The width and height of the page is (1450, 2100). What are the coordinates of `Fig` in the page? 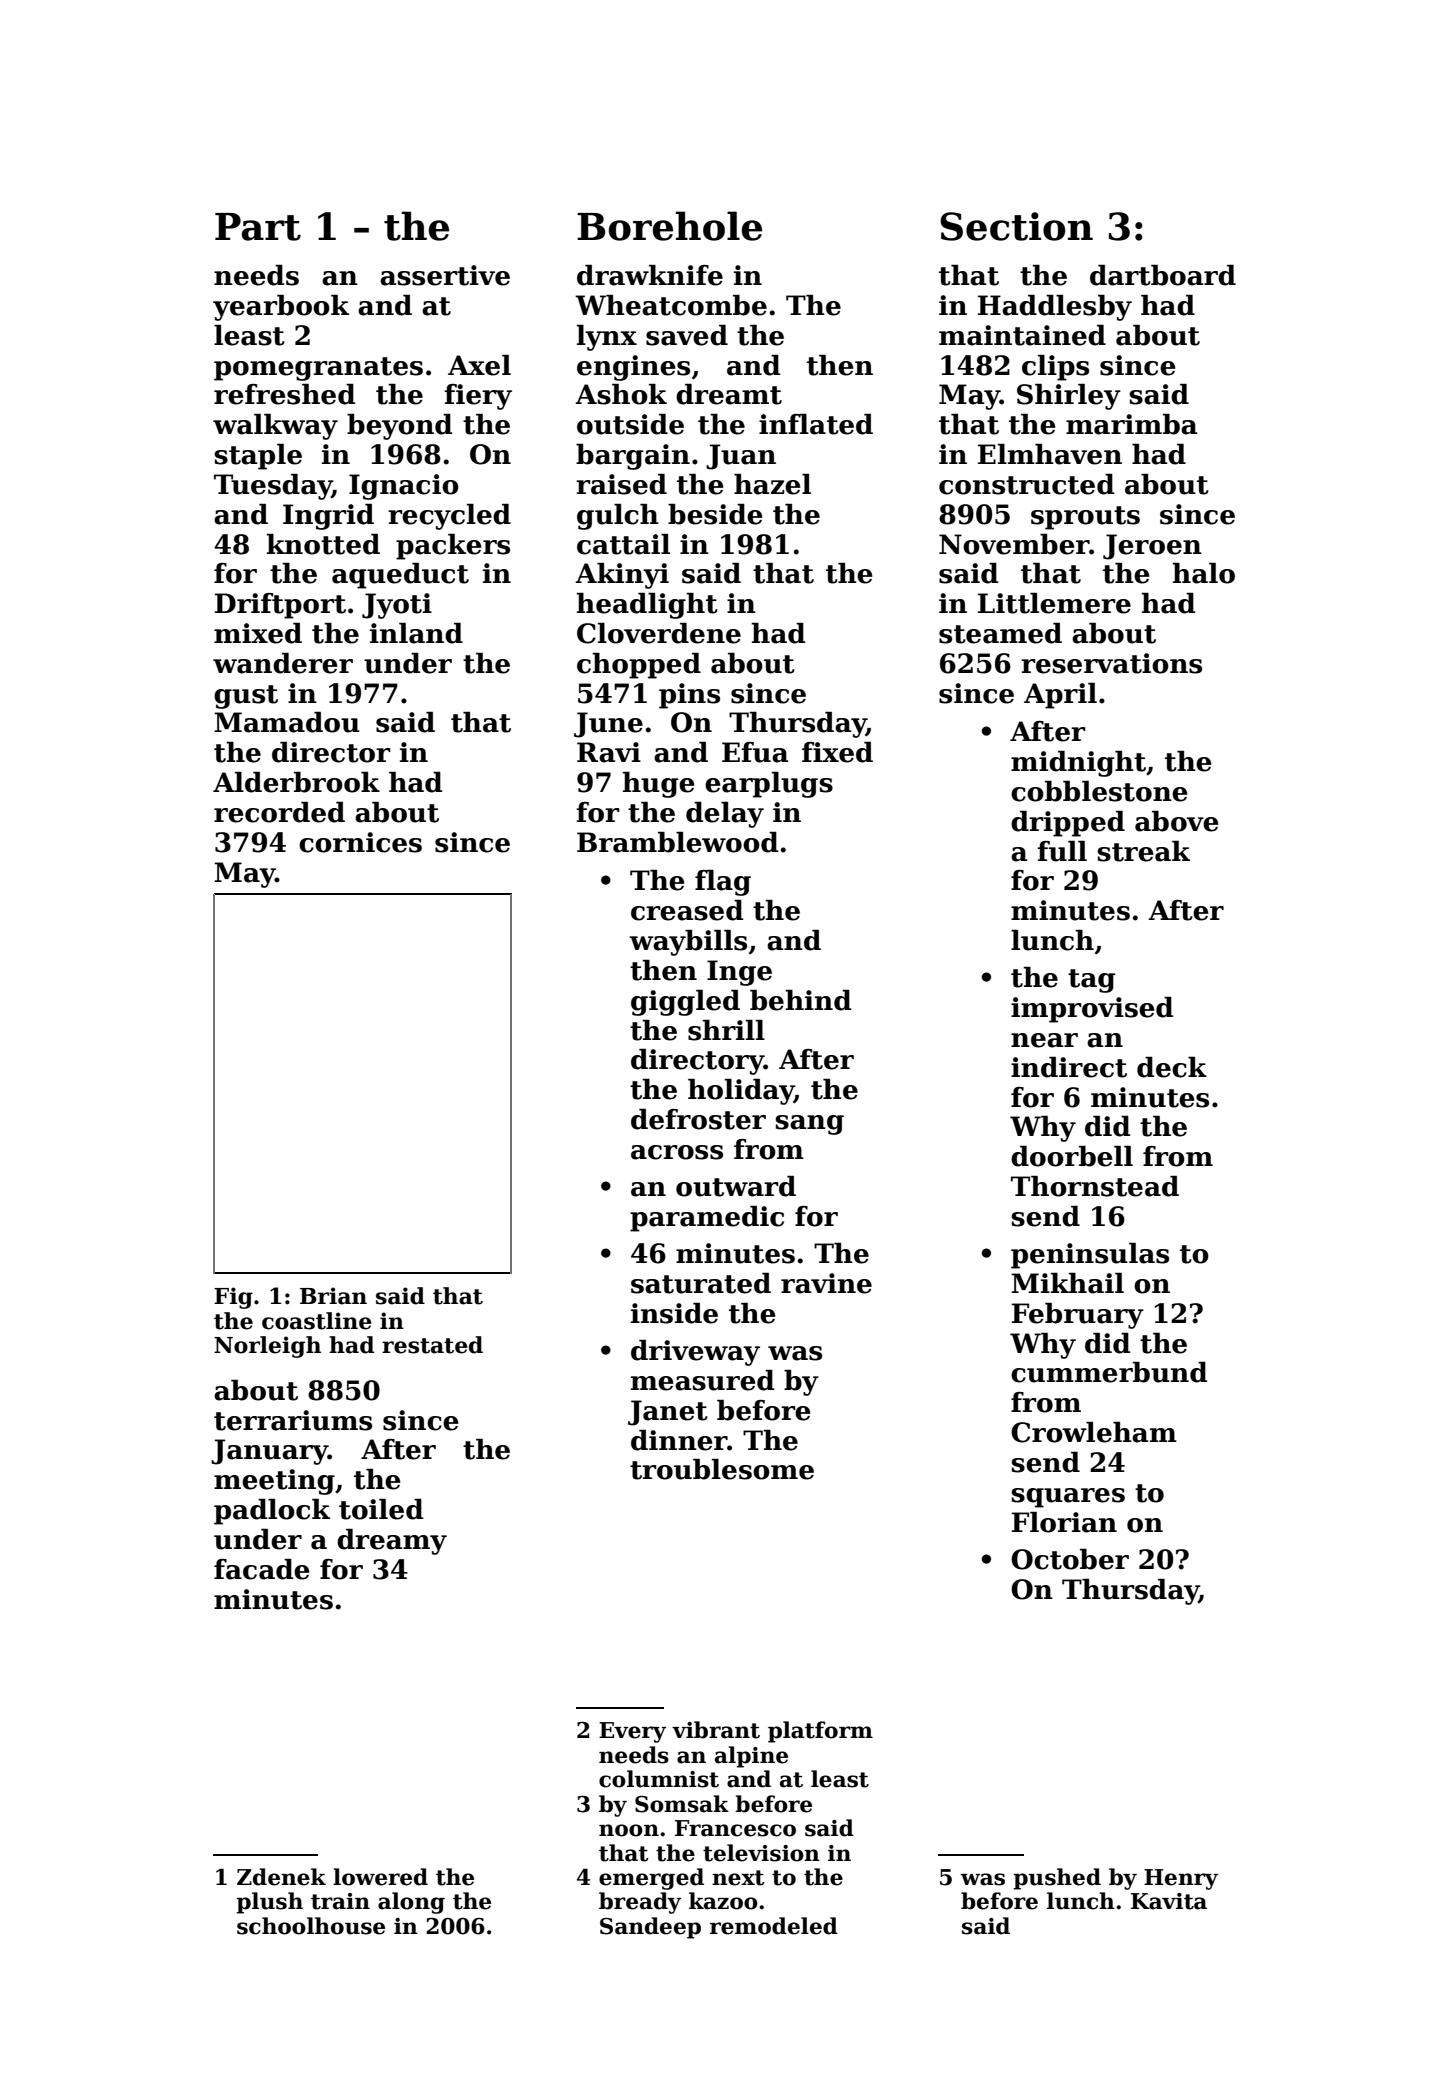 It's located at (233, 1298).
